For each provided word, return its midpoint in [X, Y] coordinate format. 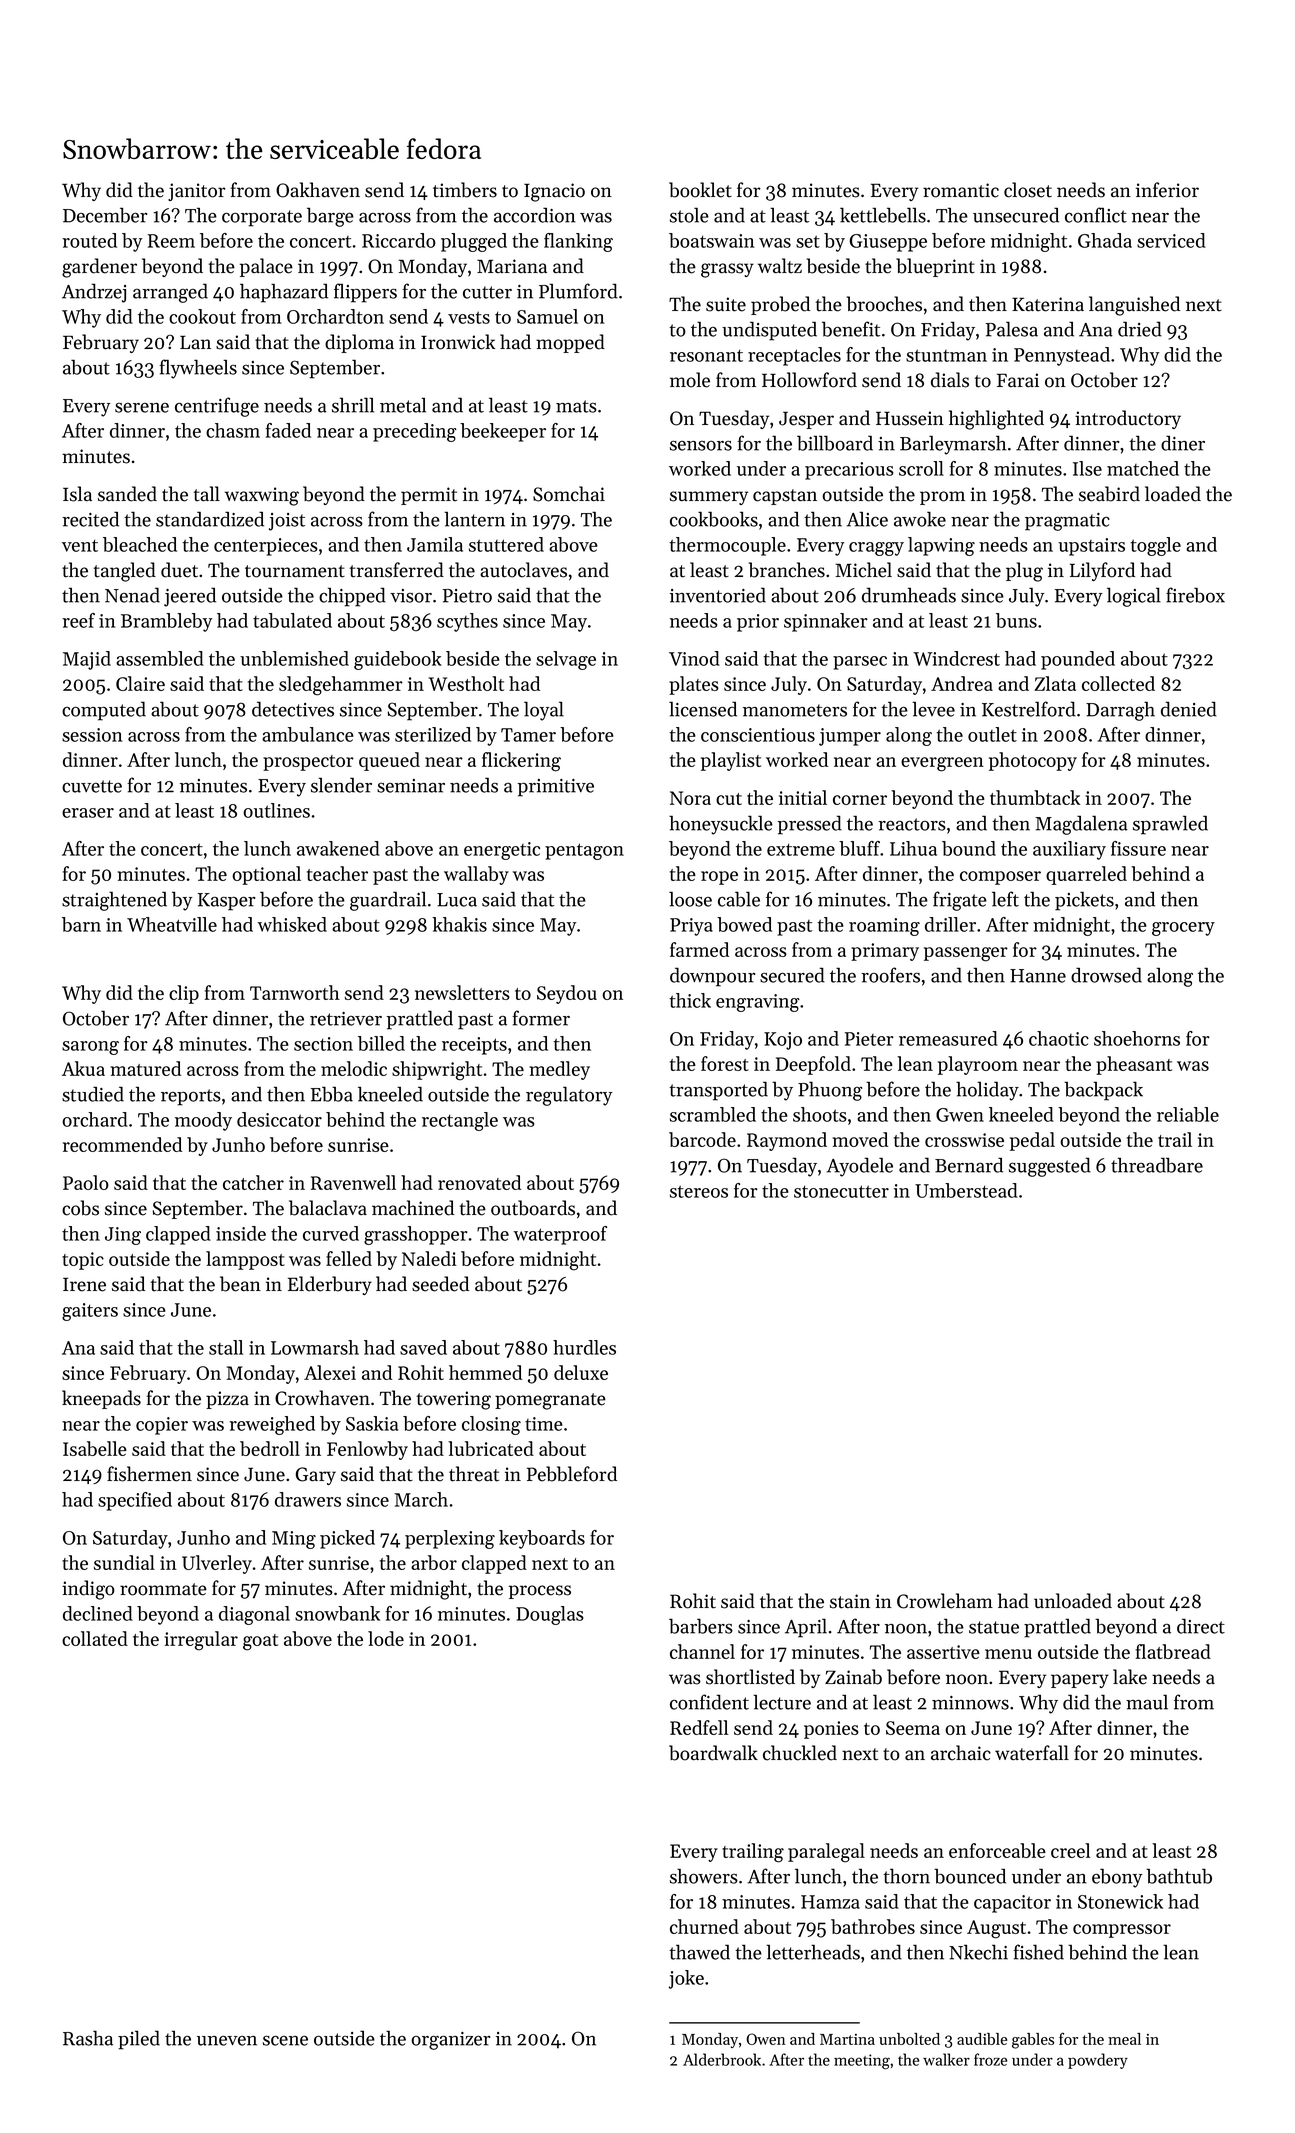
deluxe [581, 1372]
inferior [1167, 190]
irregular [201, 1641]
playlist [731, 761]
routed [89, 240]
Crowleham [945, 1601]
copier [162, 1426]
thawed [699, 1952]
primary [885, 952]
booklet [700, 190]
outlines [276, 810]
